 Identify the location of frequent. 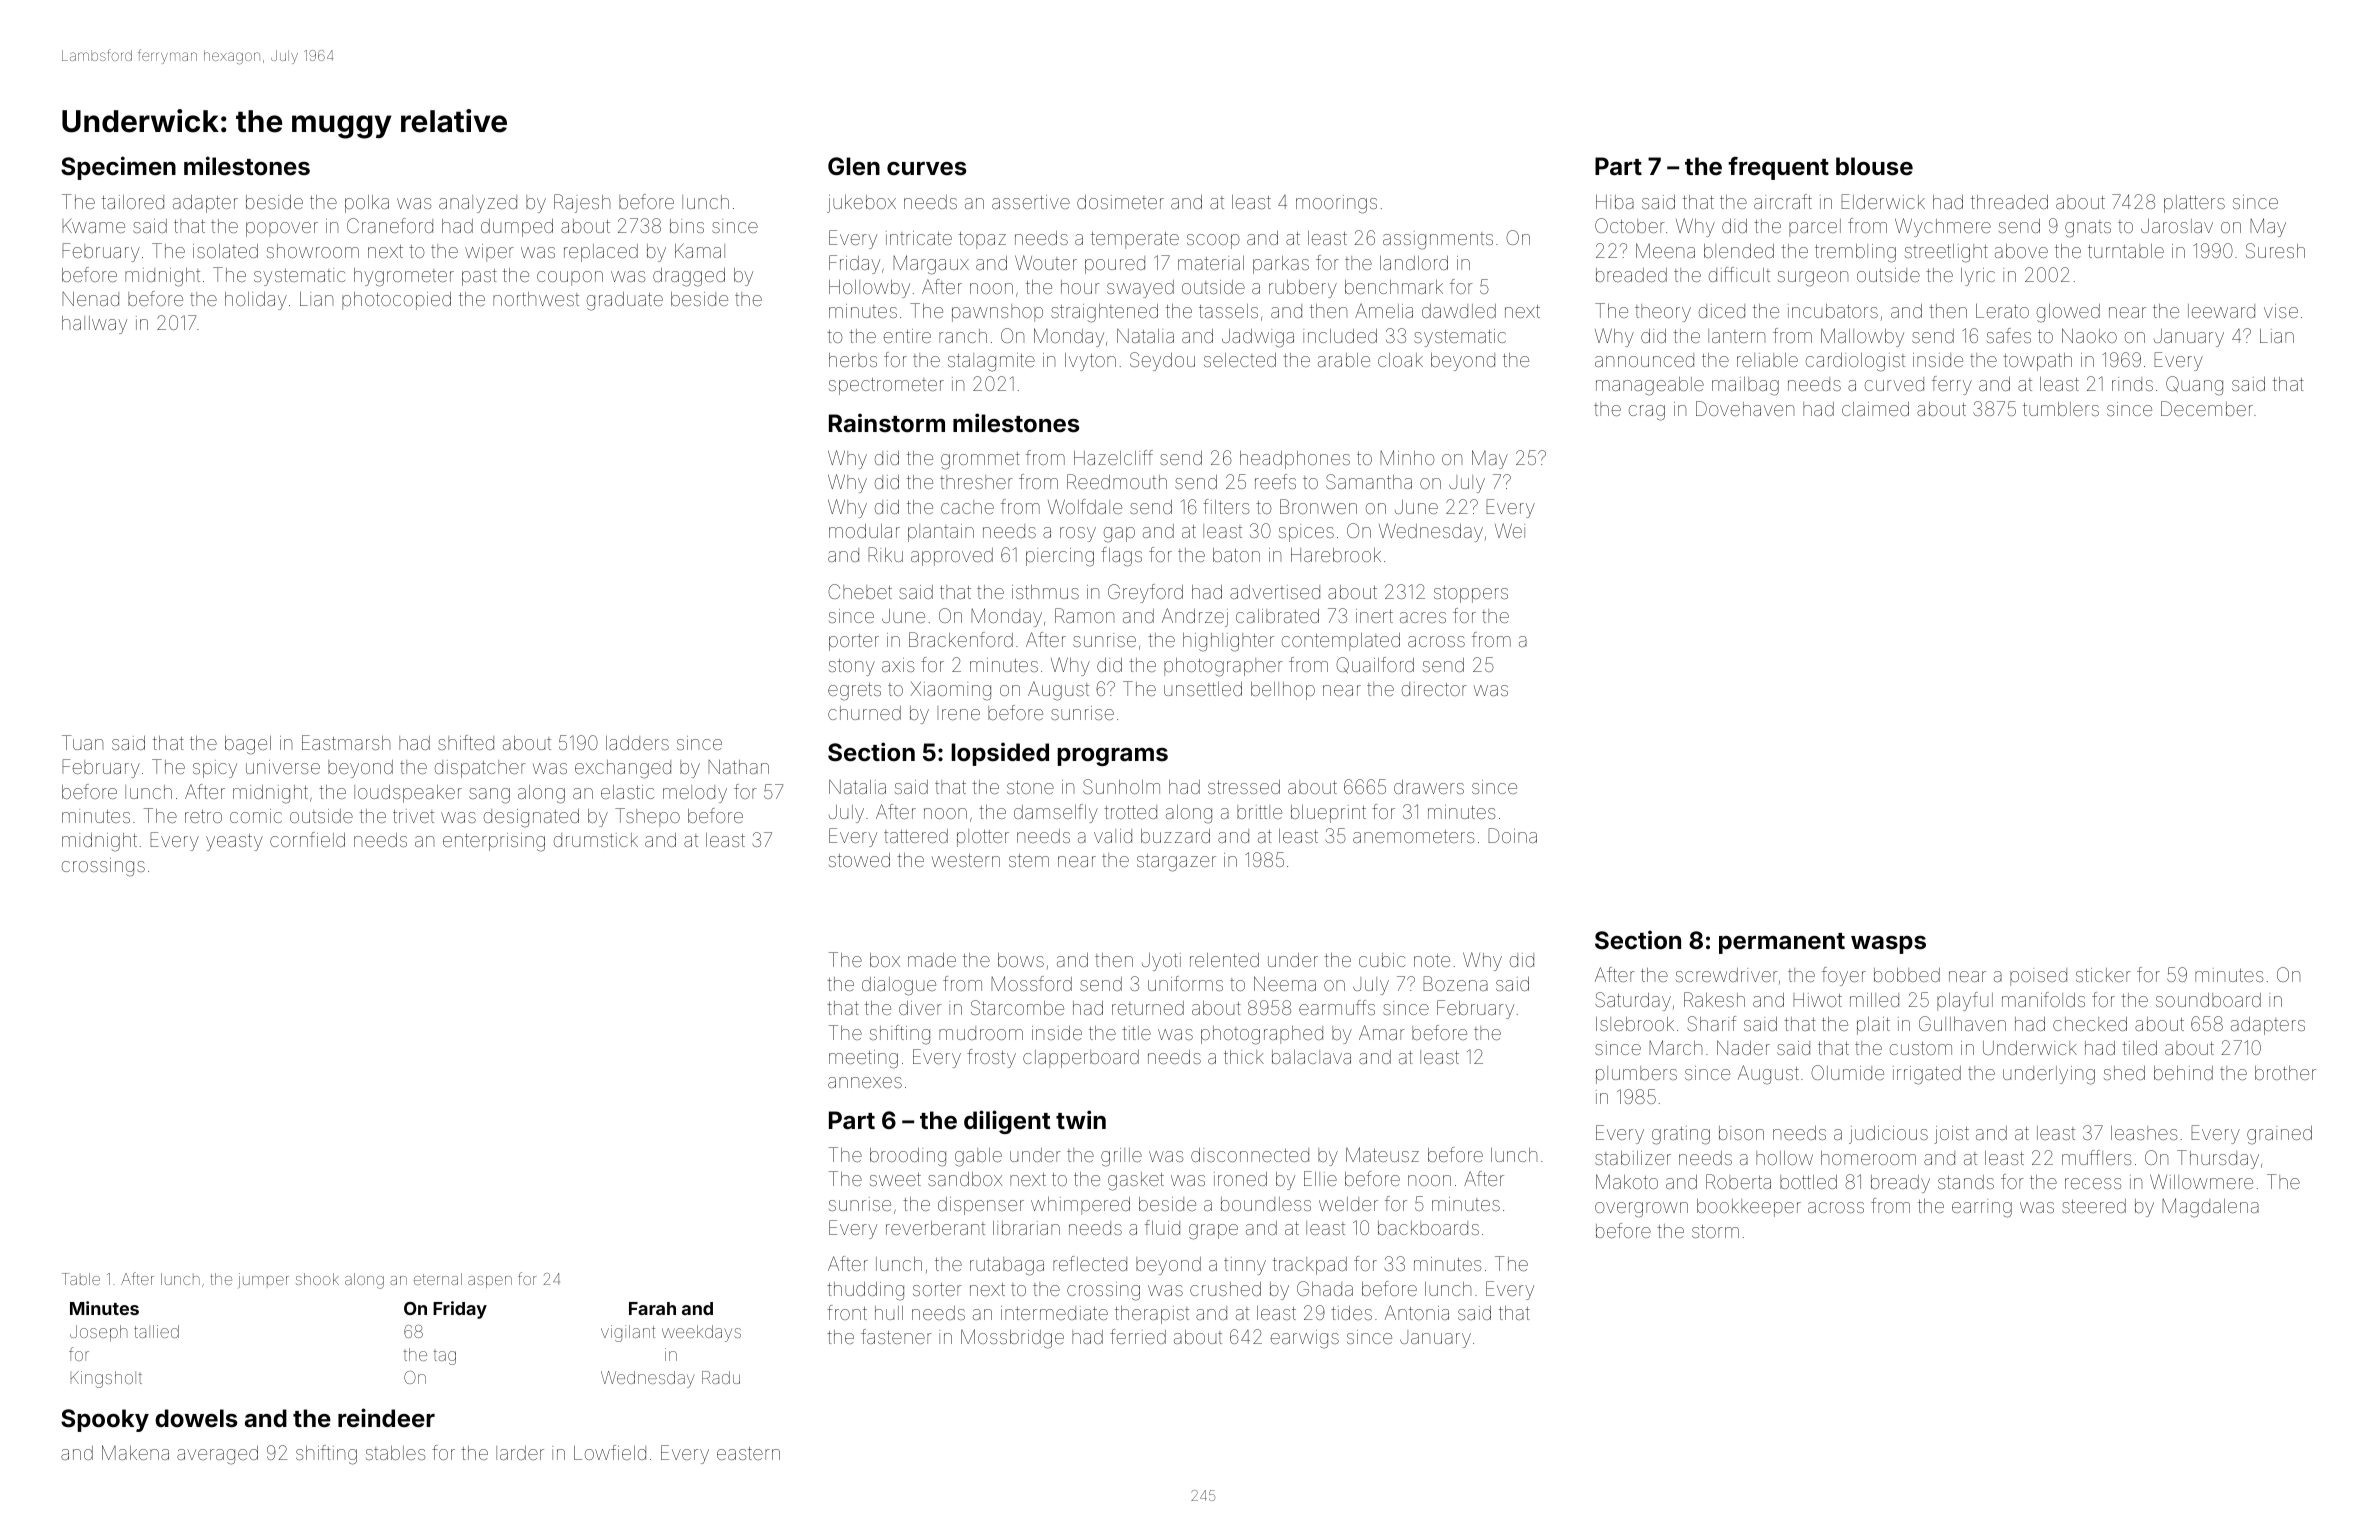
(1778, 168).
